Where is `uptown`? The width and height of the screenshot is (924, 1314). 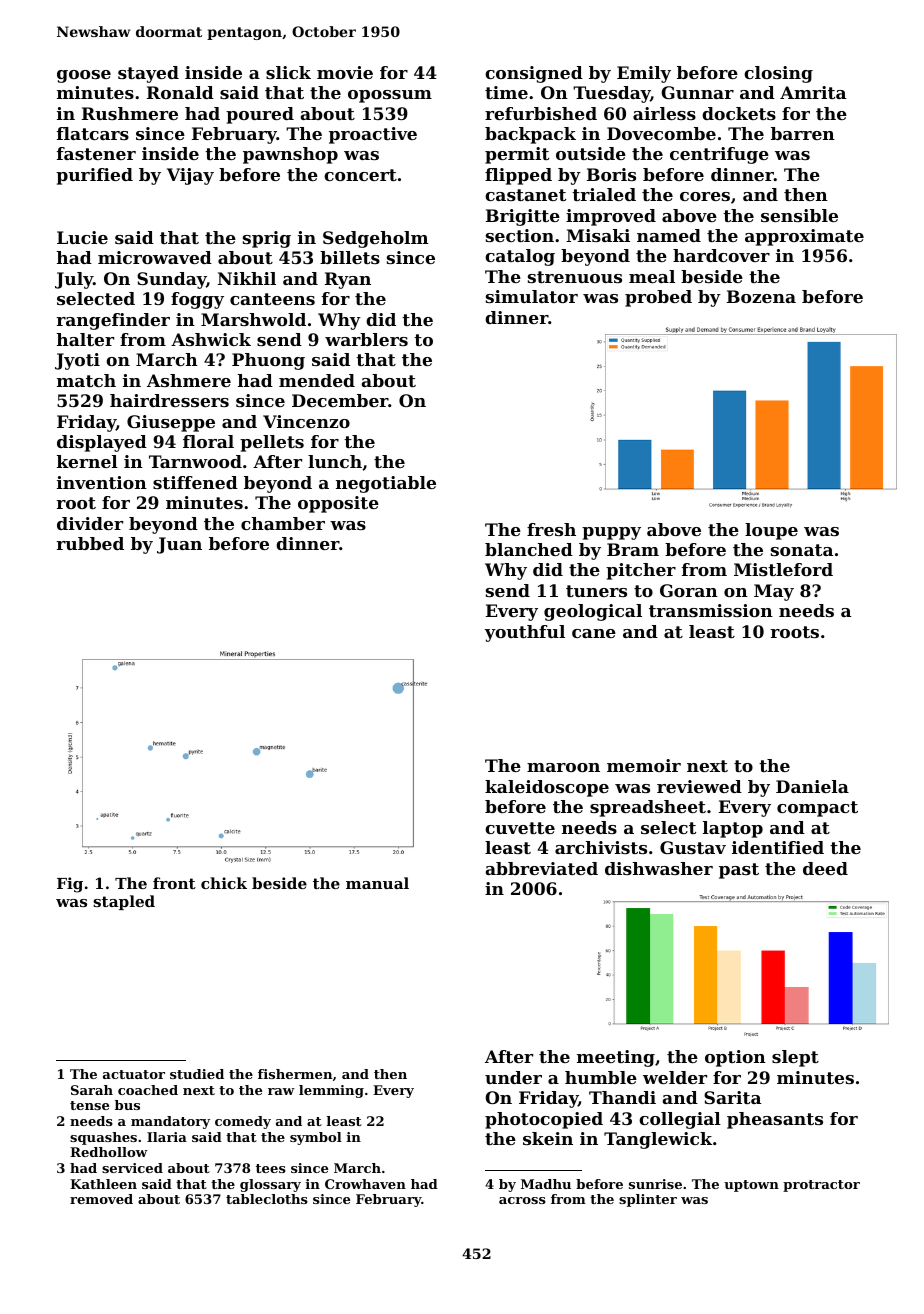 uptown is located at coordinates (751, 1186).
